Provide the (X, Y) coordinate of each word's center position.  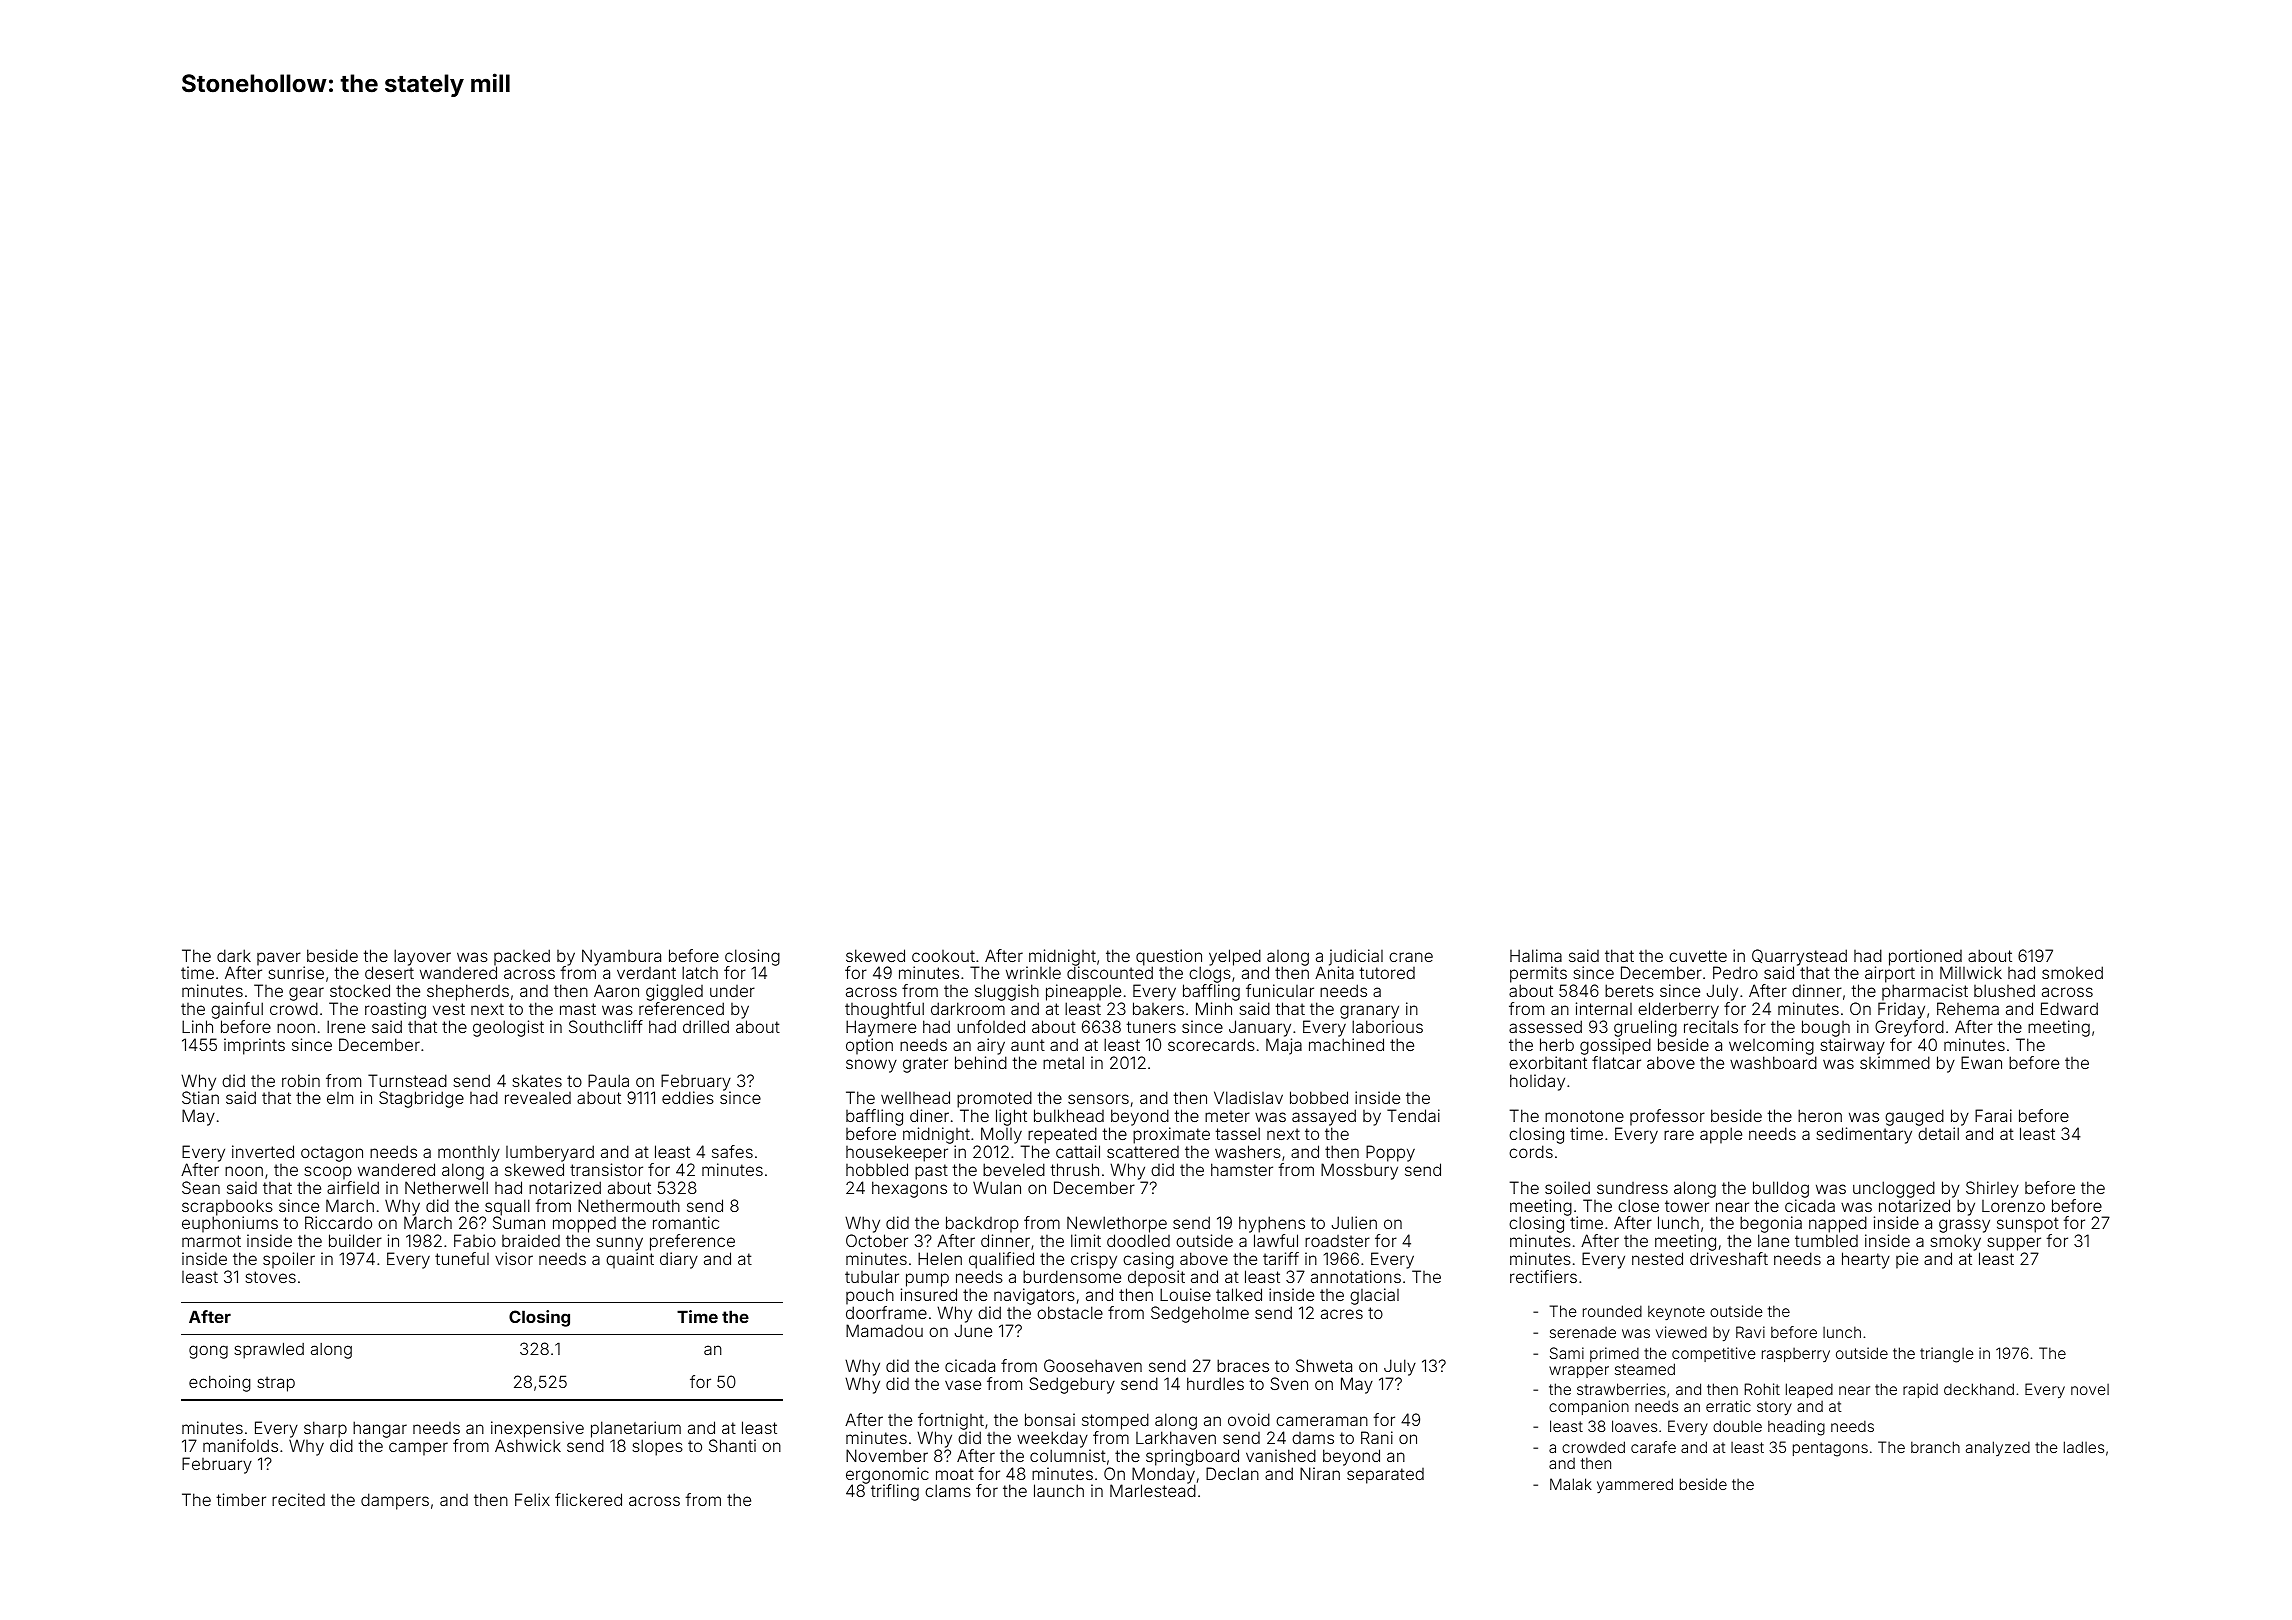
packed (522, 958)
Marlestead (1153, 1491)
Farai (1993, 1115)
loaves (1634, 1426)
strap (276, 1384)
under (732, 991)
